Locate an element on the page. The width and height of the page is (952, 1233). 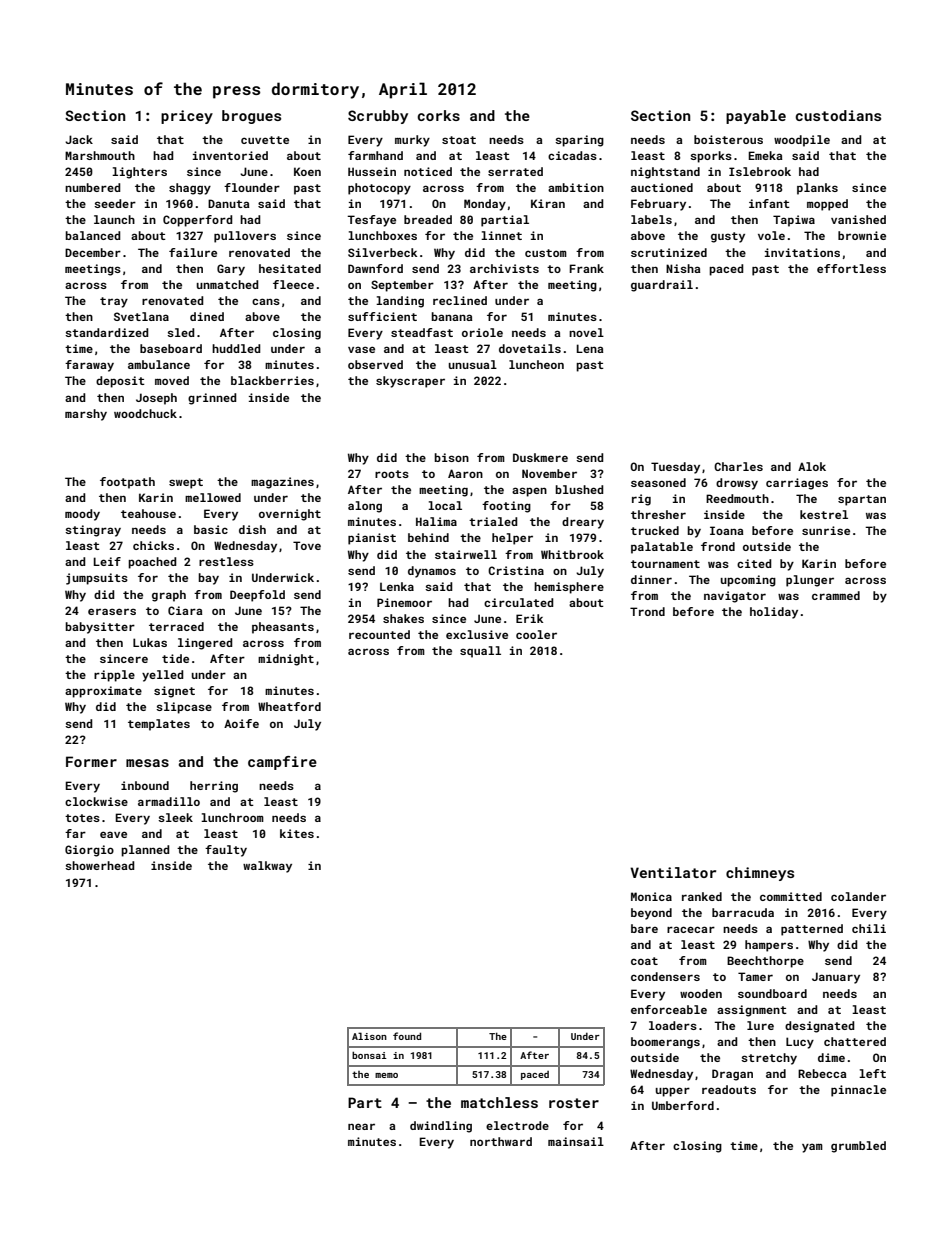
near is located at coordinates (361, 1126).
